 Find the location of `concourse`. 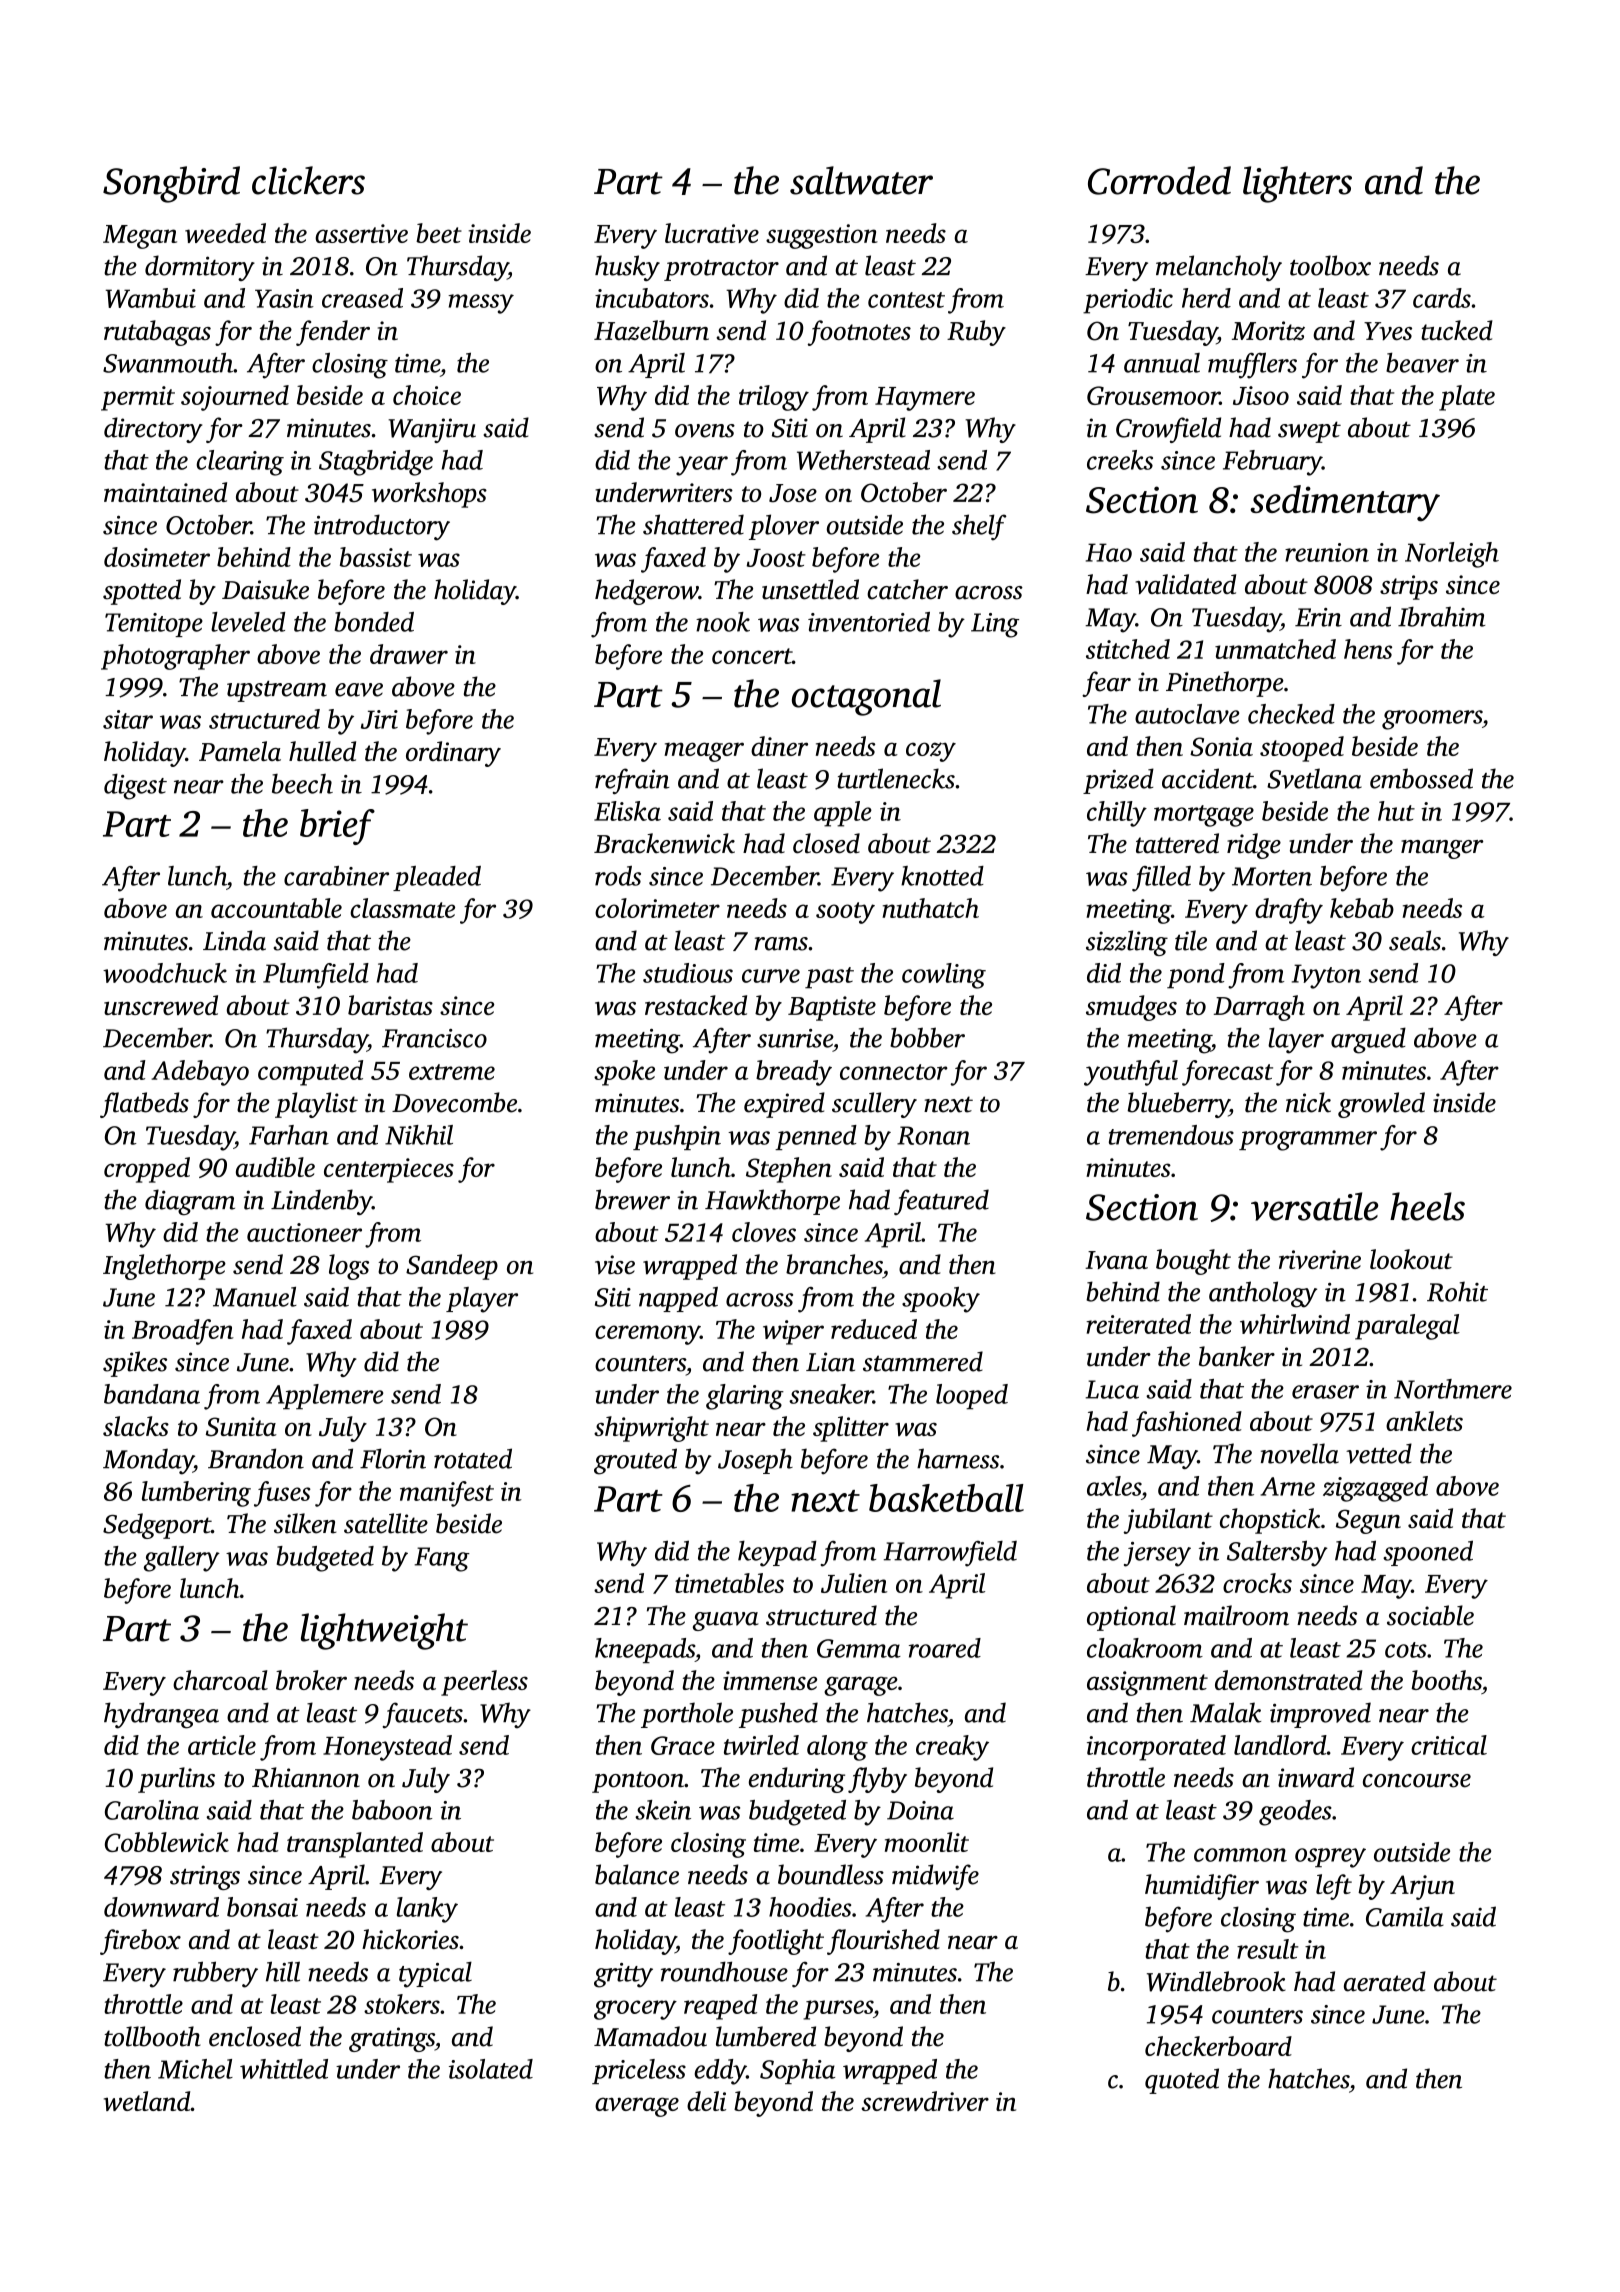

concourse is located at coordinates (1417, 1781).
